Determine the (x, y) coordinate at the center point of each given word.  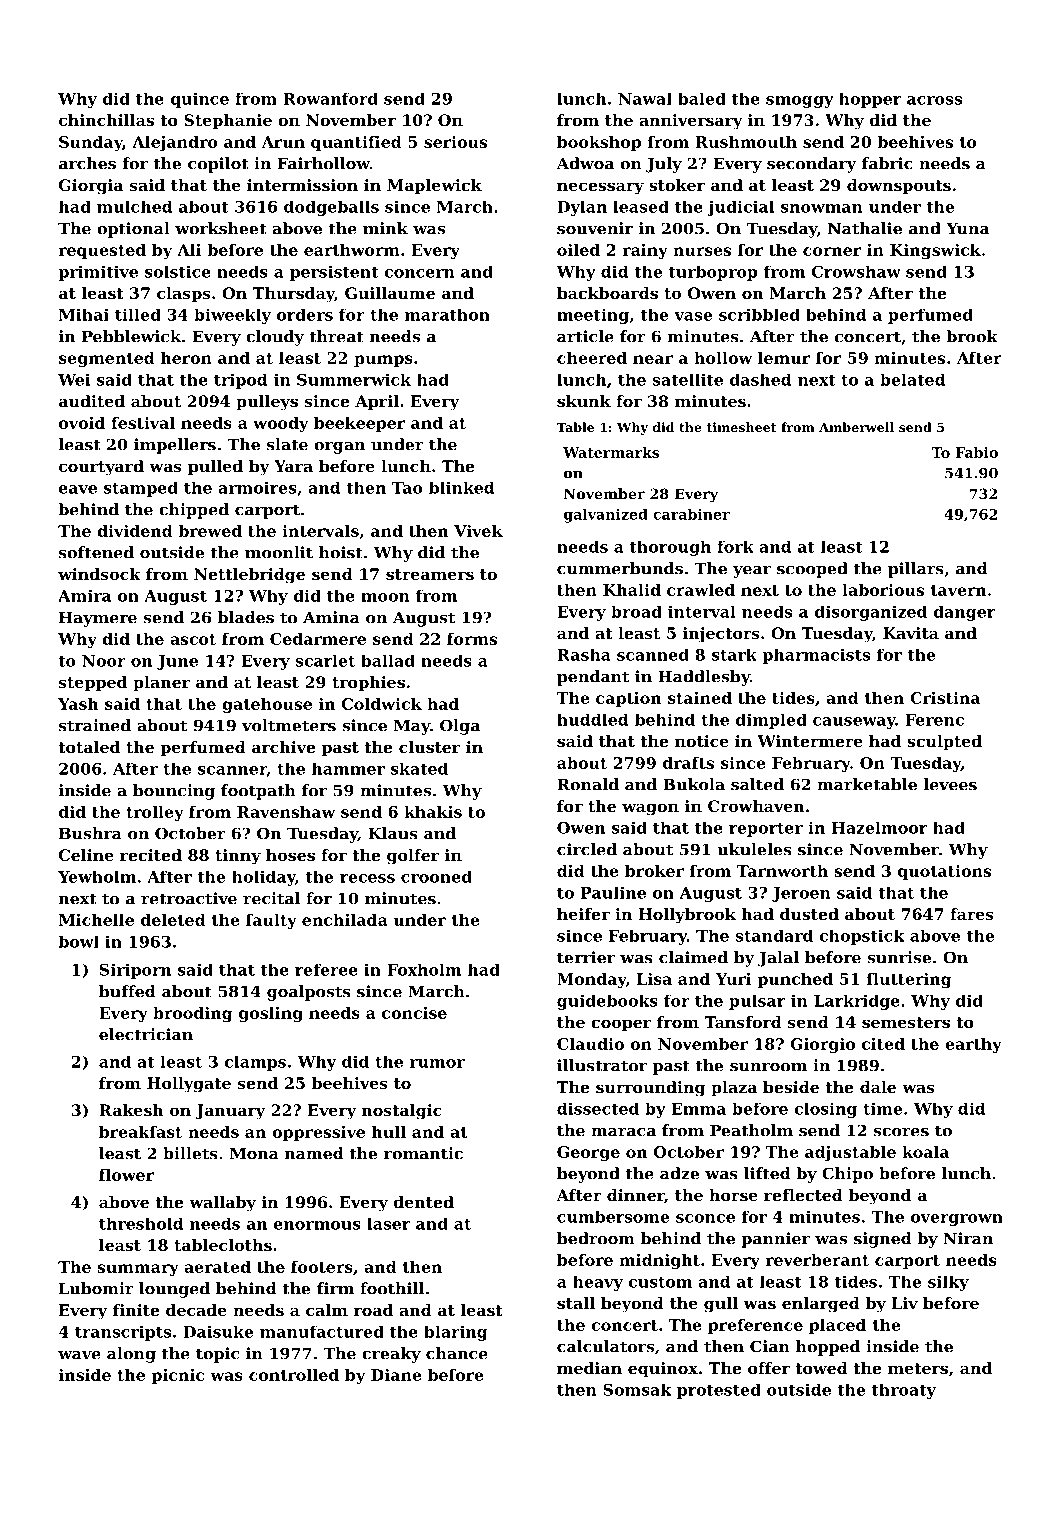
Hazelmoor (879, 828)
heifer (583, 914)
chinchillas (106, 120)
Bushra (90, 833)
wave (79, 1355)
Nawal (645, 98)
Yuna (967, 228)
